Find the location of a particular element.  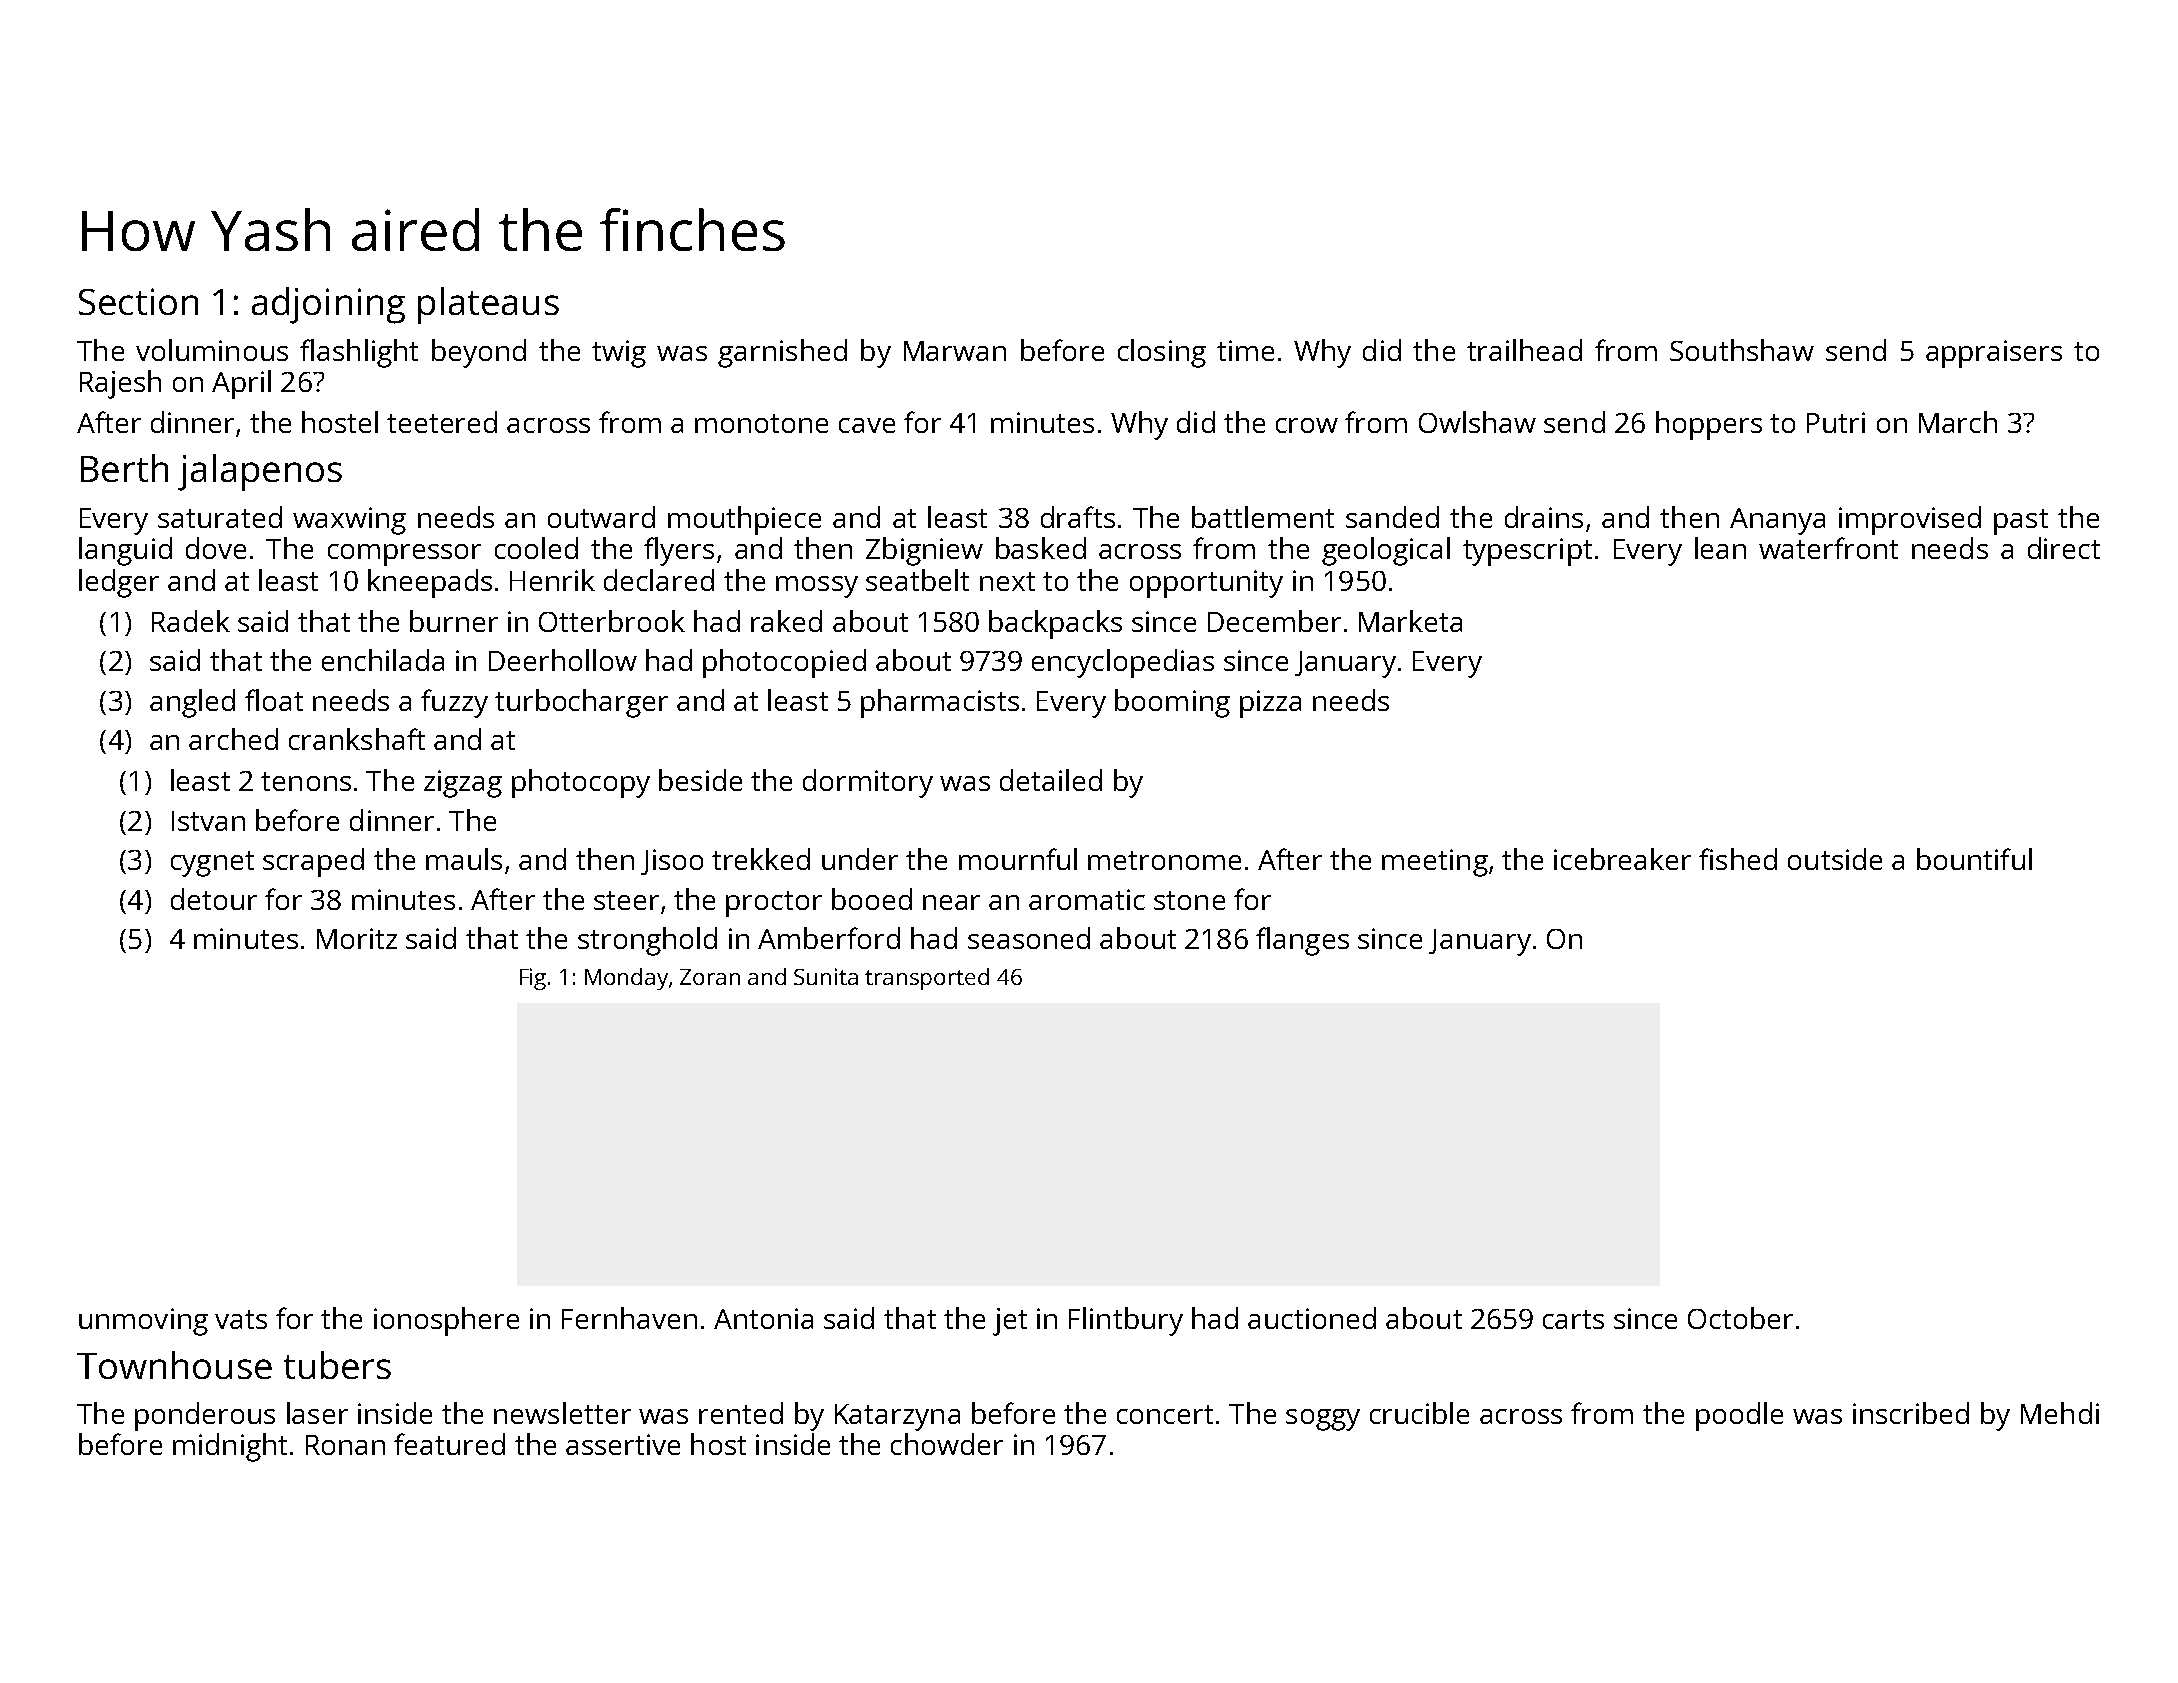

featured is located at coordinates (449, 1444).
